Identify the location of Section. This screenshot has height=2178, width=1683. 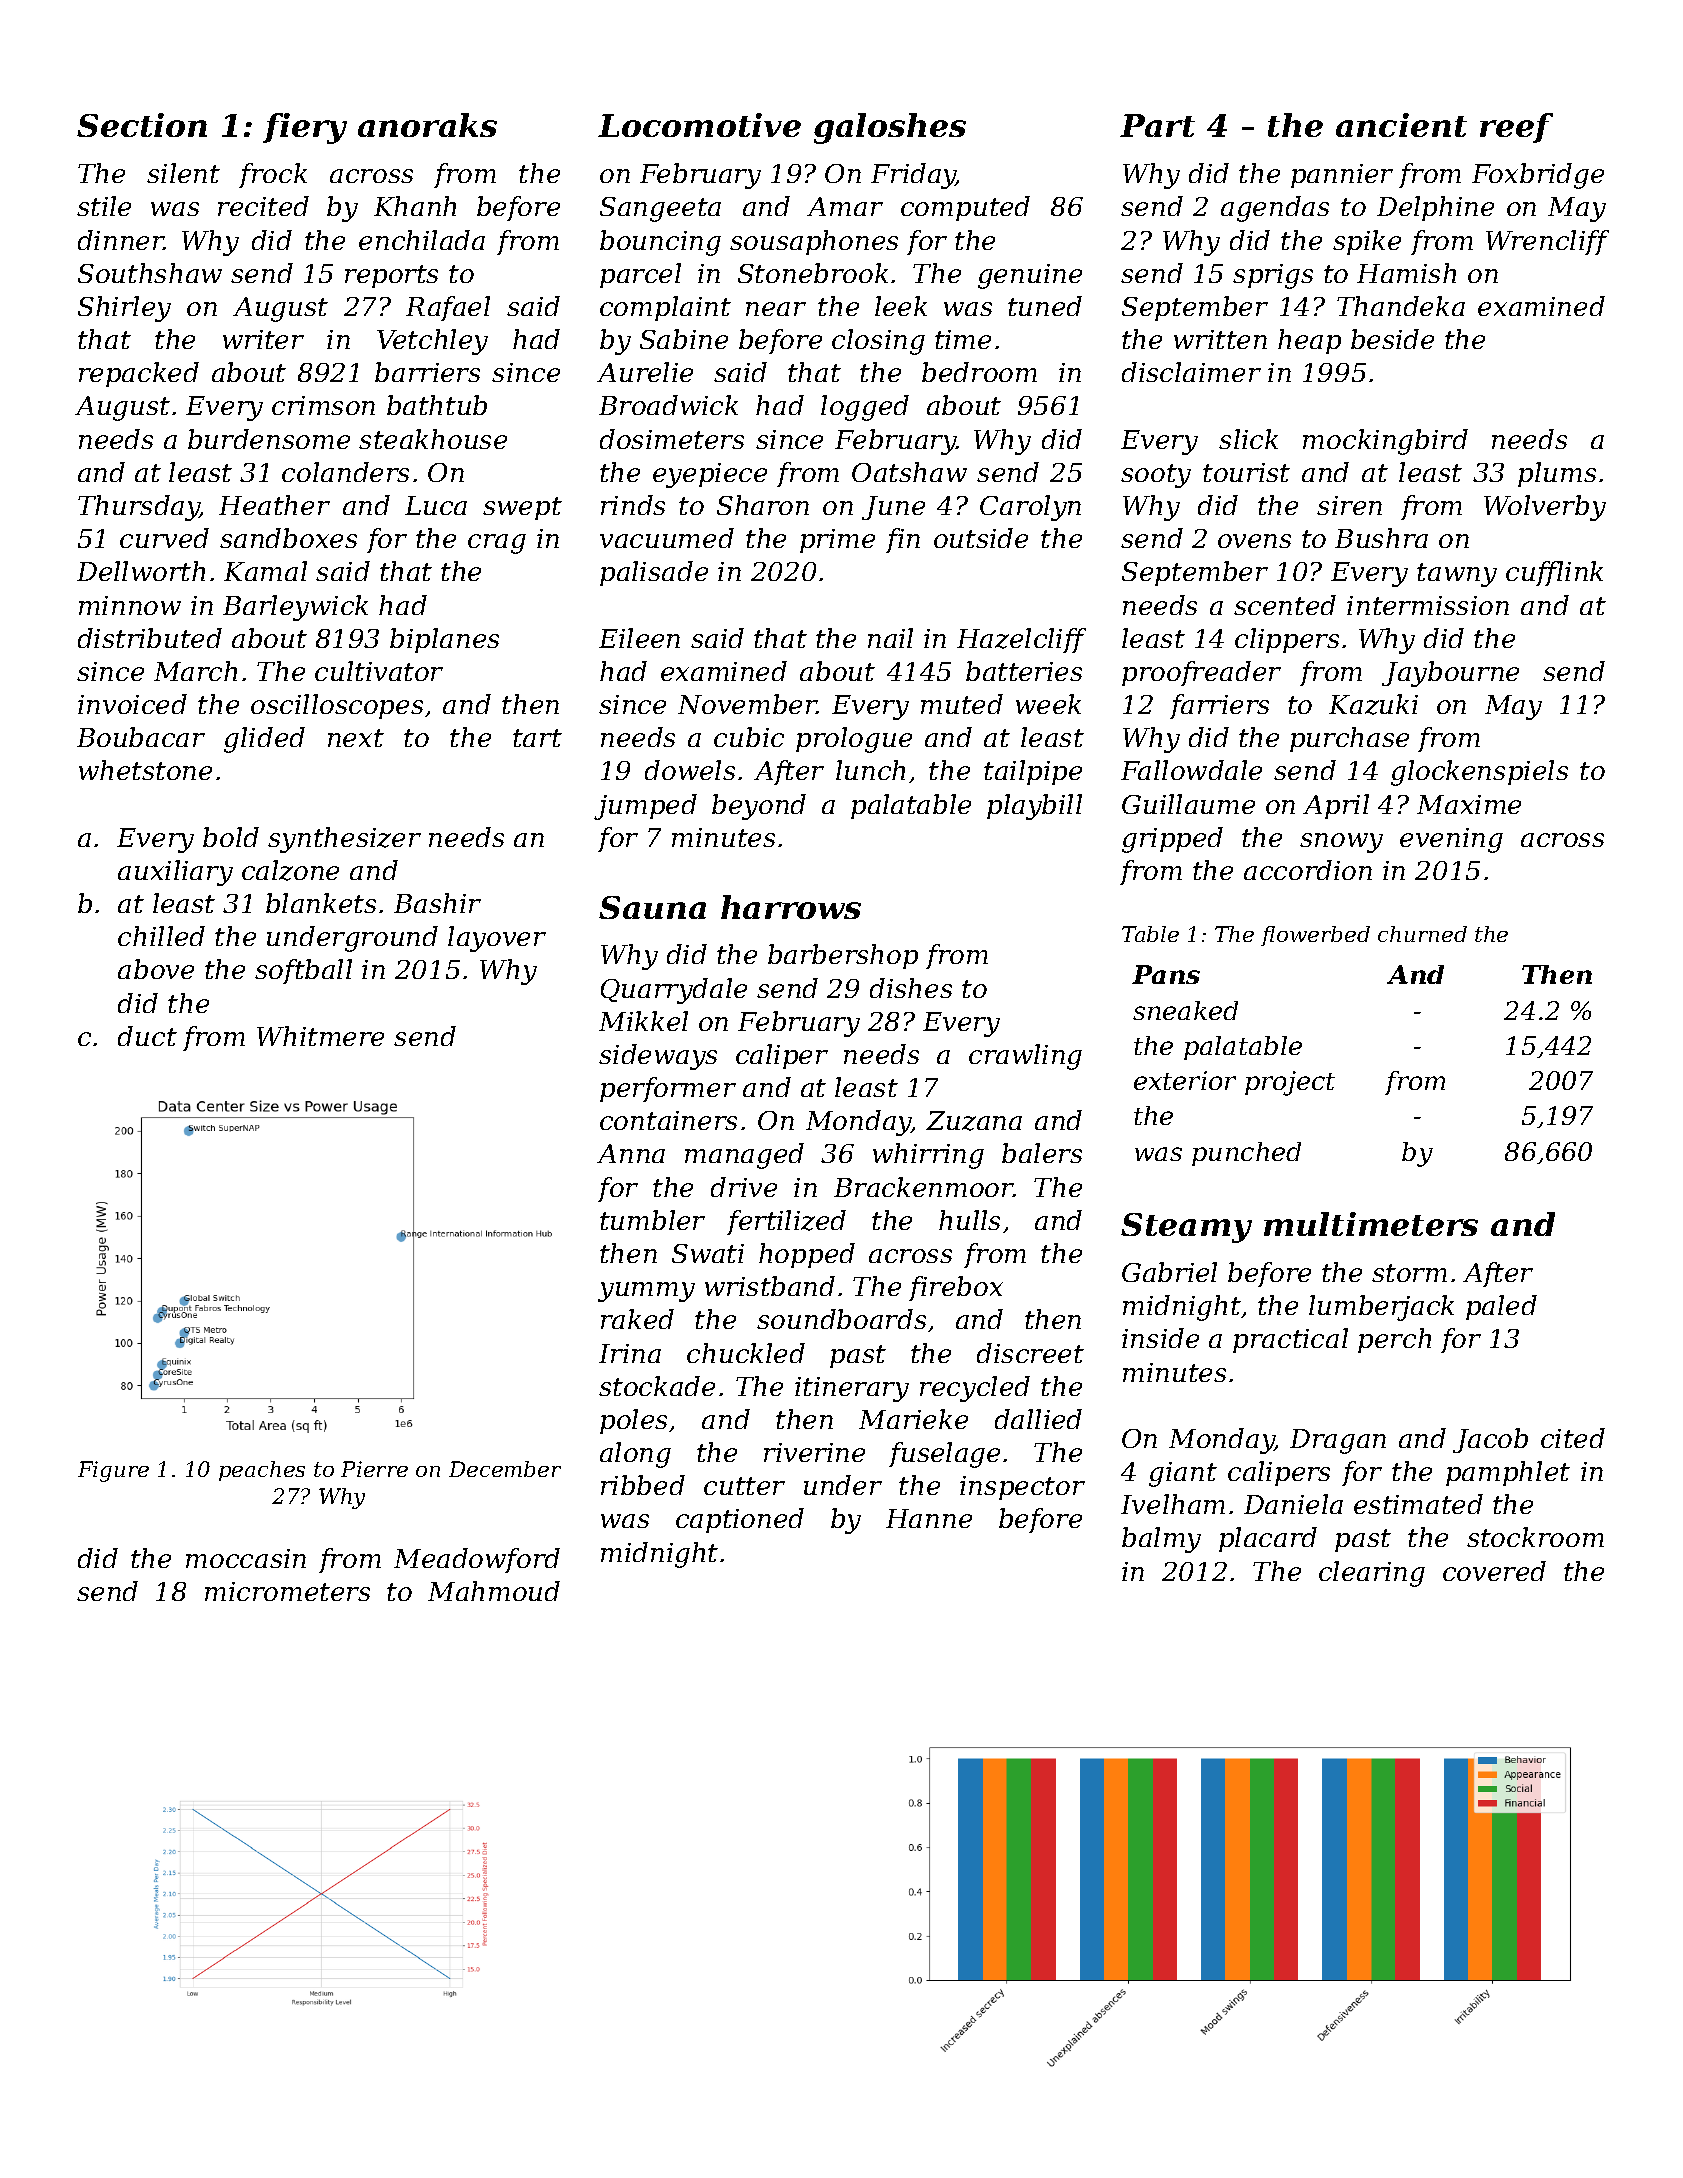
(142, 125).
